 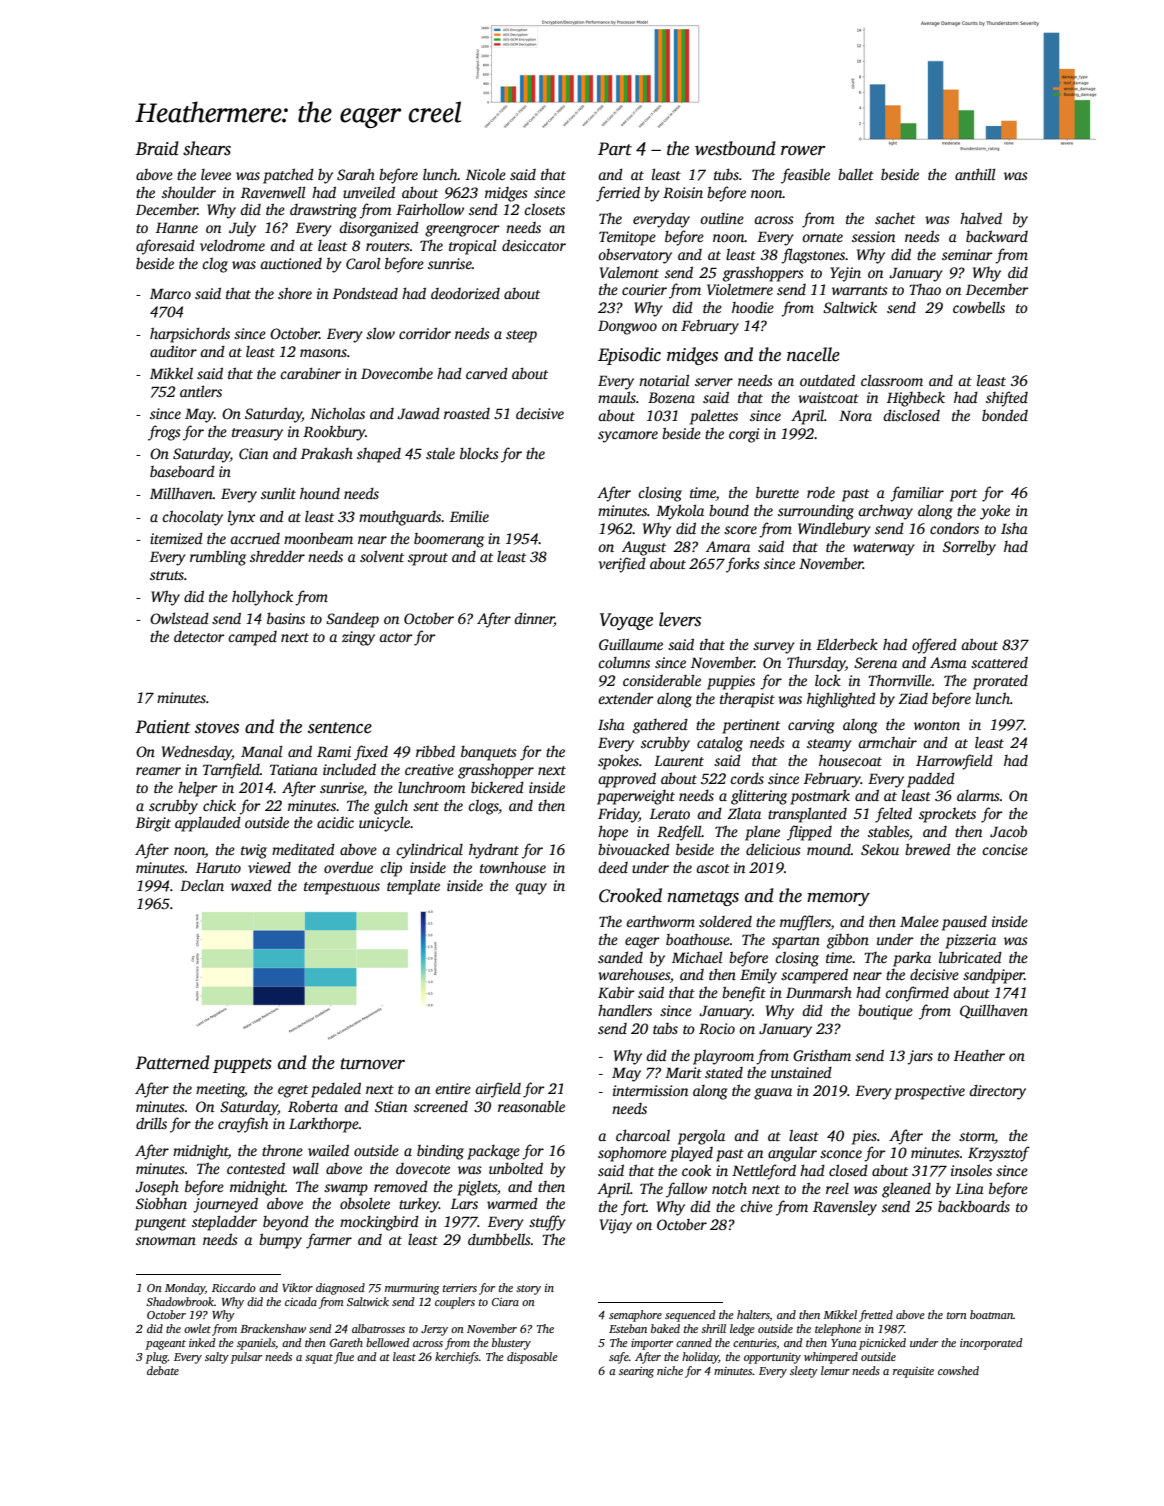 What do you see at coordinates (319, 1359) in the screenshot?
I see `squat` at bounding box center [319, 1359].
